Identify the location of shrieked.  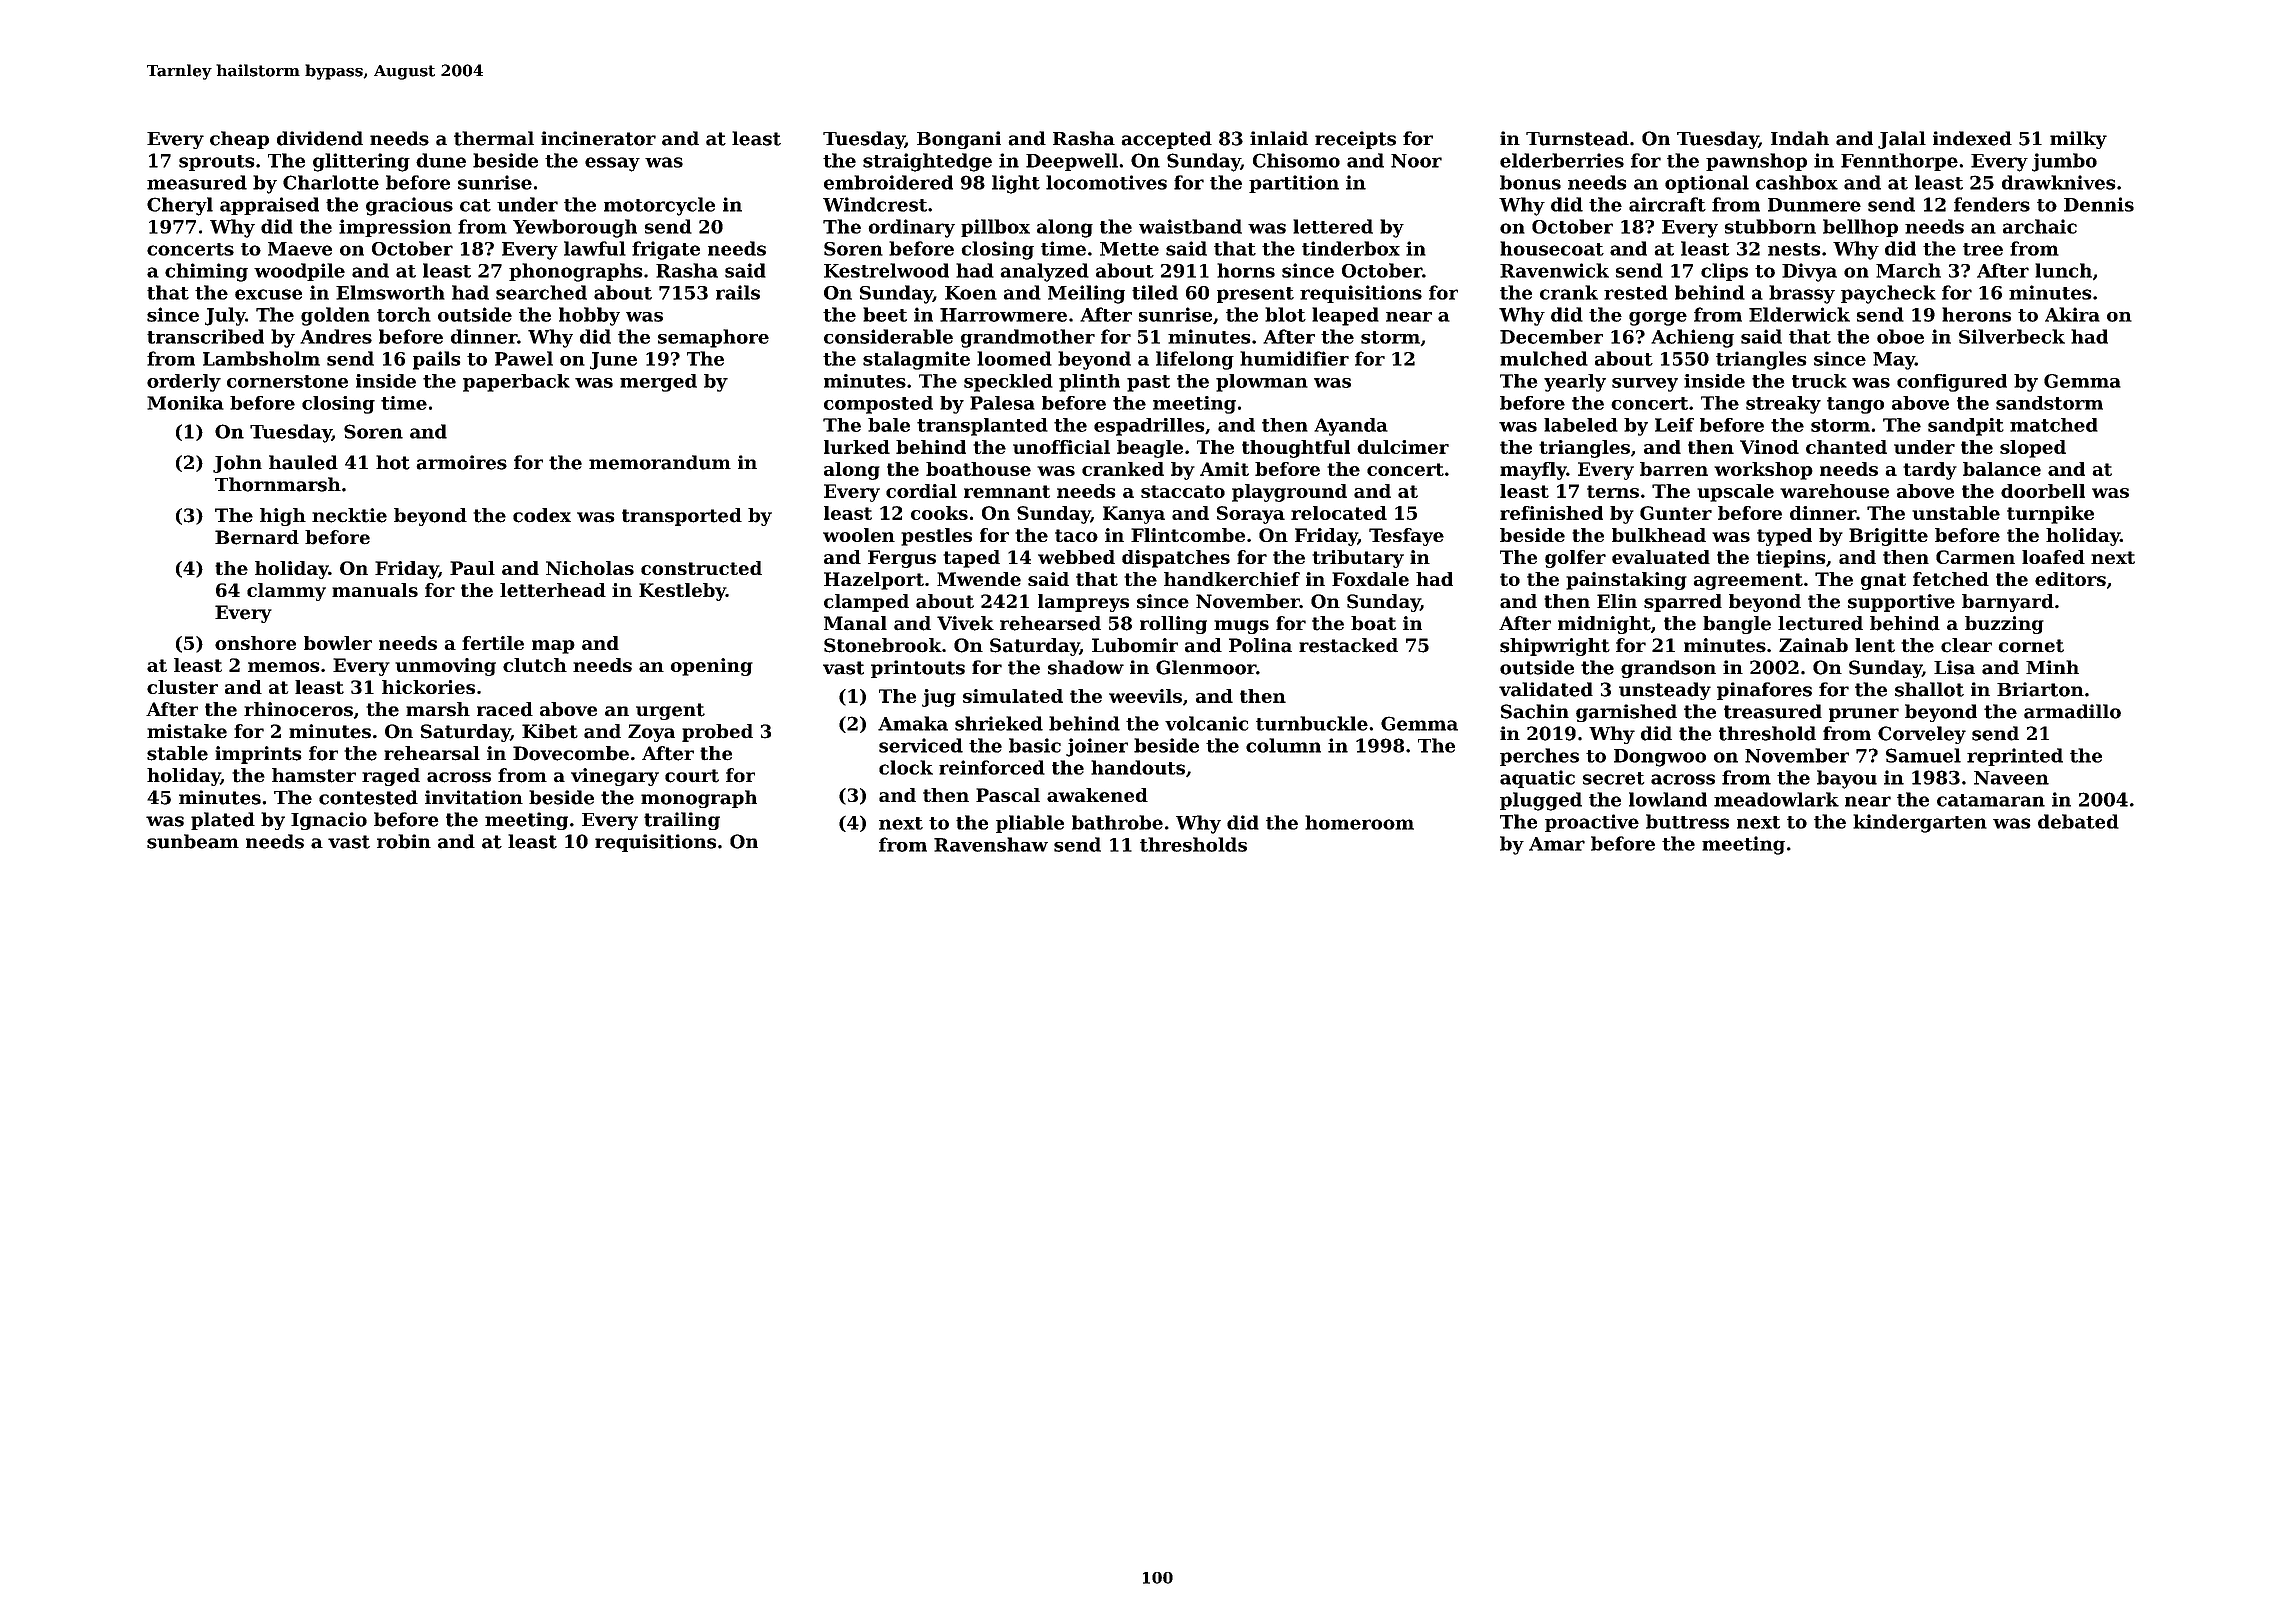
(999, 723).
